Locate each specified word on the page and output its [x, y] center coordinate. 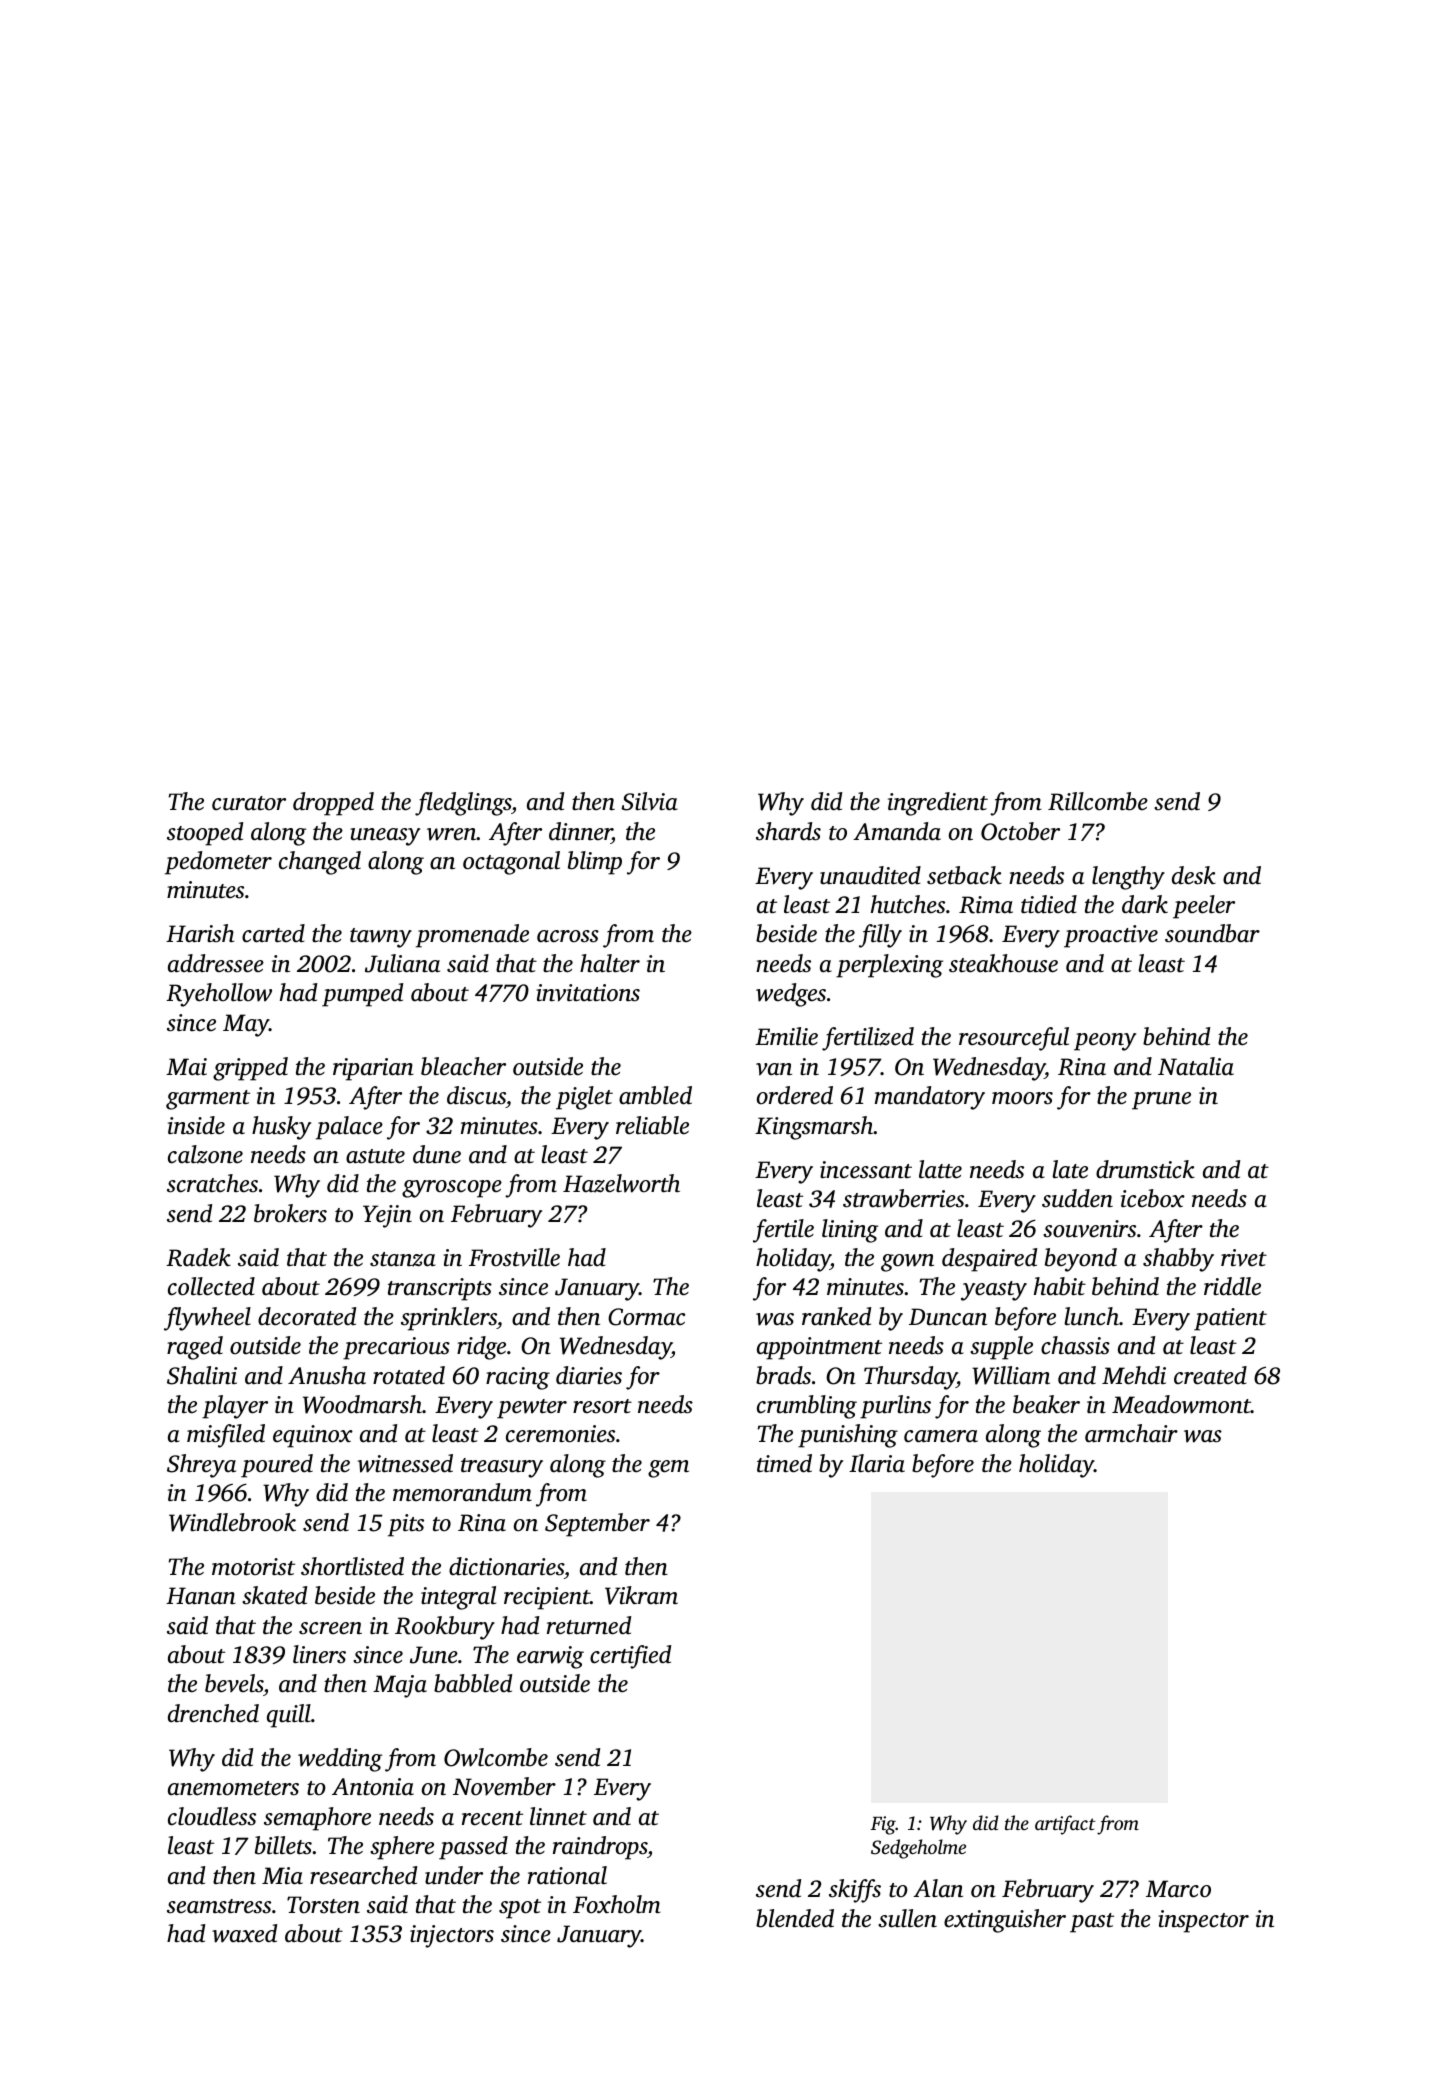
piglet [584, 1098]
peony [1105, 1042]
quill [289, 1716]
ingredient [938, 804]
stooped [205, 834]
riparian [373, 1069]
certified [630, 1657]
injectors [452, 1936]
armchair [1131, 1433]
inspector [1203, 1921]
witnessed [405, 1463]
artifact [1065, 1825]
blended [795, 1918]
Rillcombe [1098, 801]
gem [668, 1469]
